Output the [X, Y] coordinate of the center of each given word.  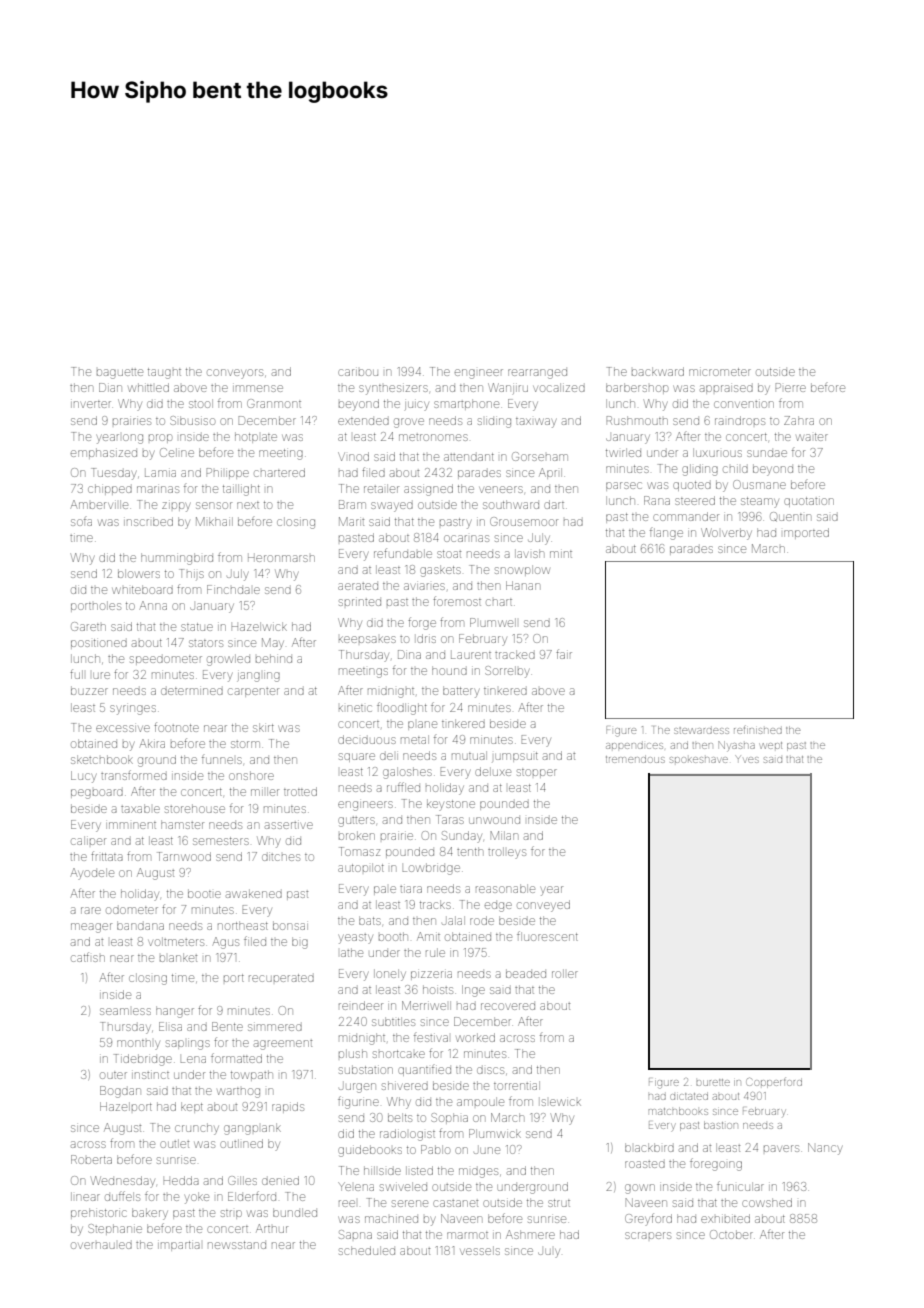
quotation [809, 502]
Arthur [272, 1228]
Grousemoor [524, 521]
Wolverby [726, 534]
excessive [123, 728]
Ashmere [530, 1234]
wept [770, 745]
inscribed [148, 521]
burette [713, 1082]
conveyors [235, 374]
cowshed [767, 1202]
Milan [504, 835]
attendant [469, 457]
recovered [508, 1006]
